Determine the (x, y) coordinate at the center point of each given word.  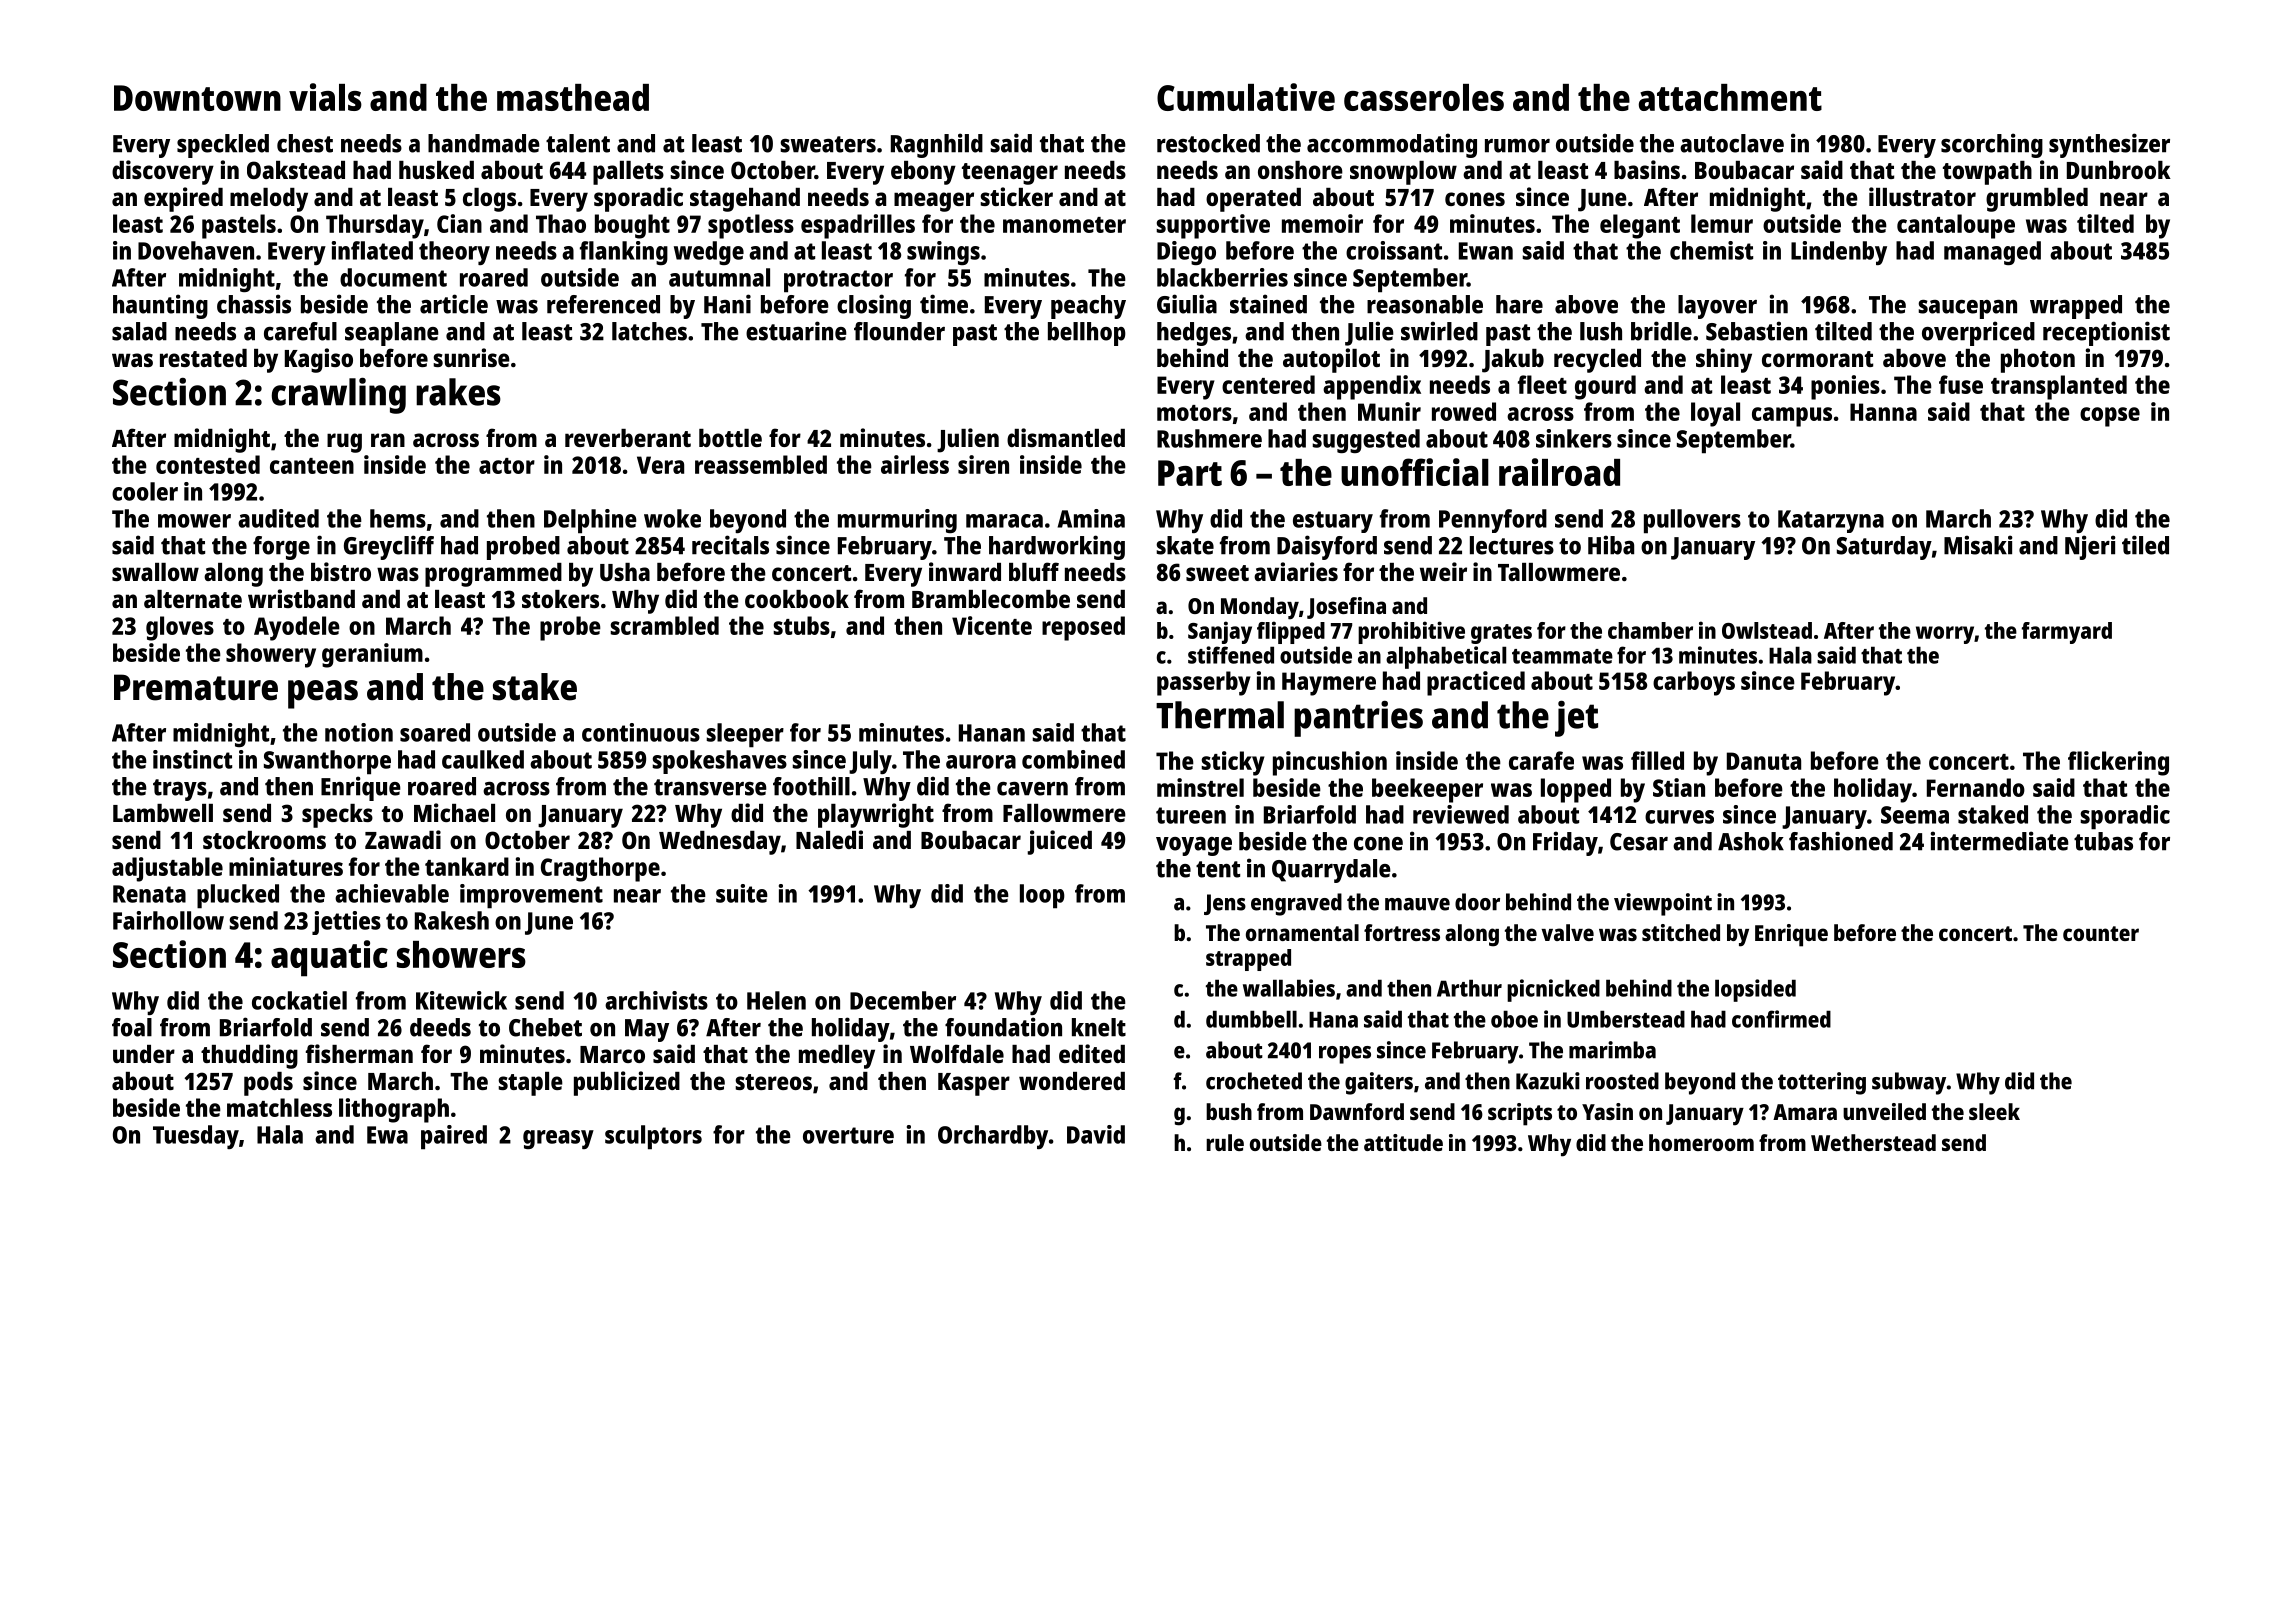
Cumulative (1246, 97)
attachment (1730, 97)
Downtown (197, 98)
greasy (558, 1139)
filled (1657, 760)
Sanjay (1220, 632)
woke (672, 518)
